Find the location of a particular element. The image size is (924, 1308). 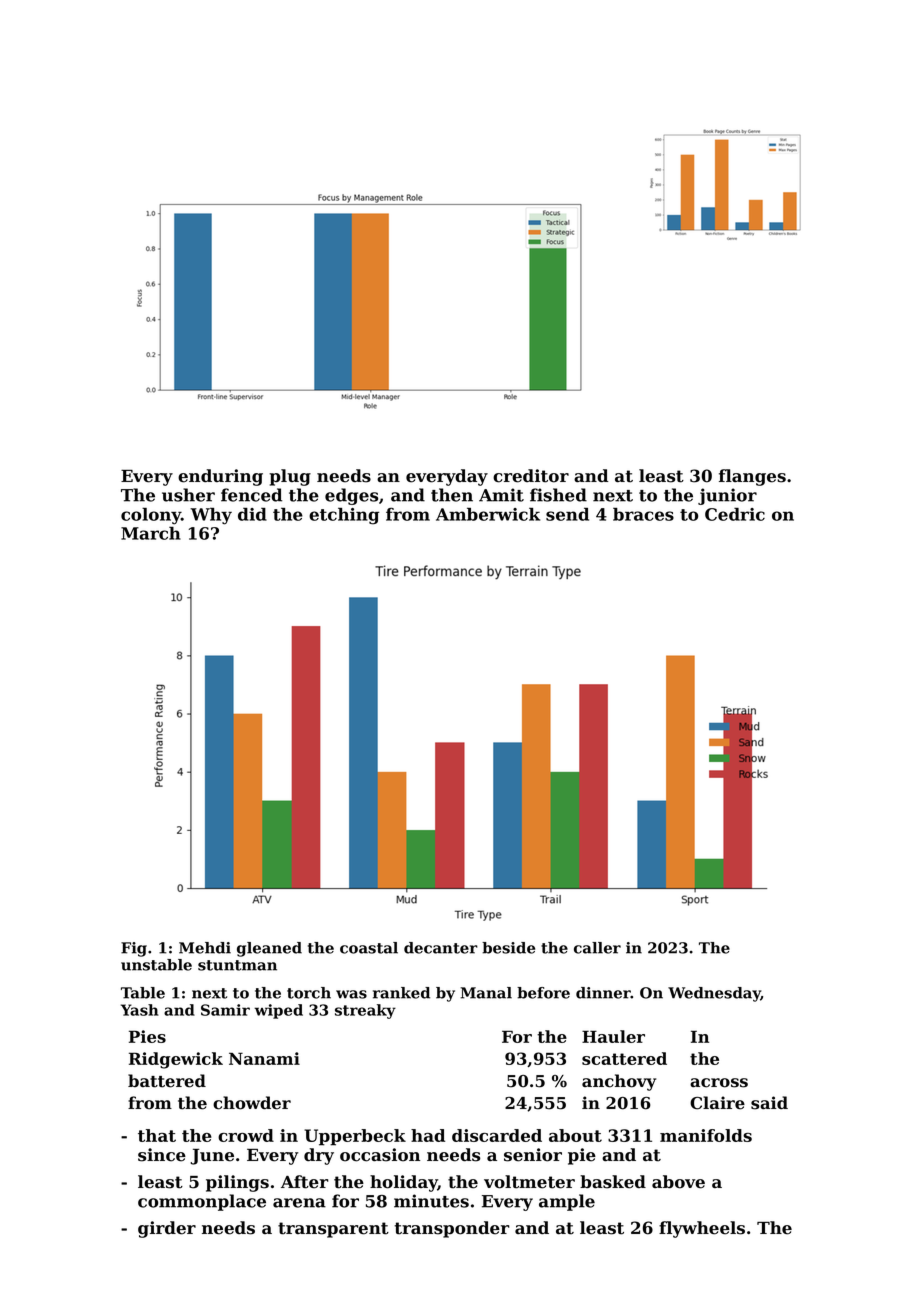

transparent is located at coordinates (333, 1230).
